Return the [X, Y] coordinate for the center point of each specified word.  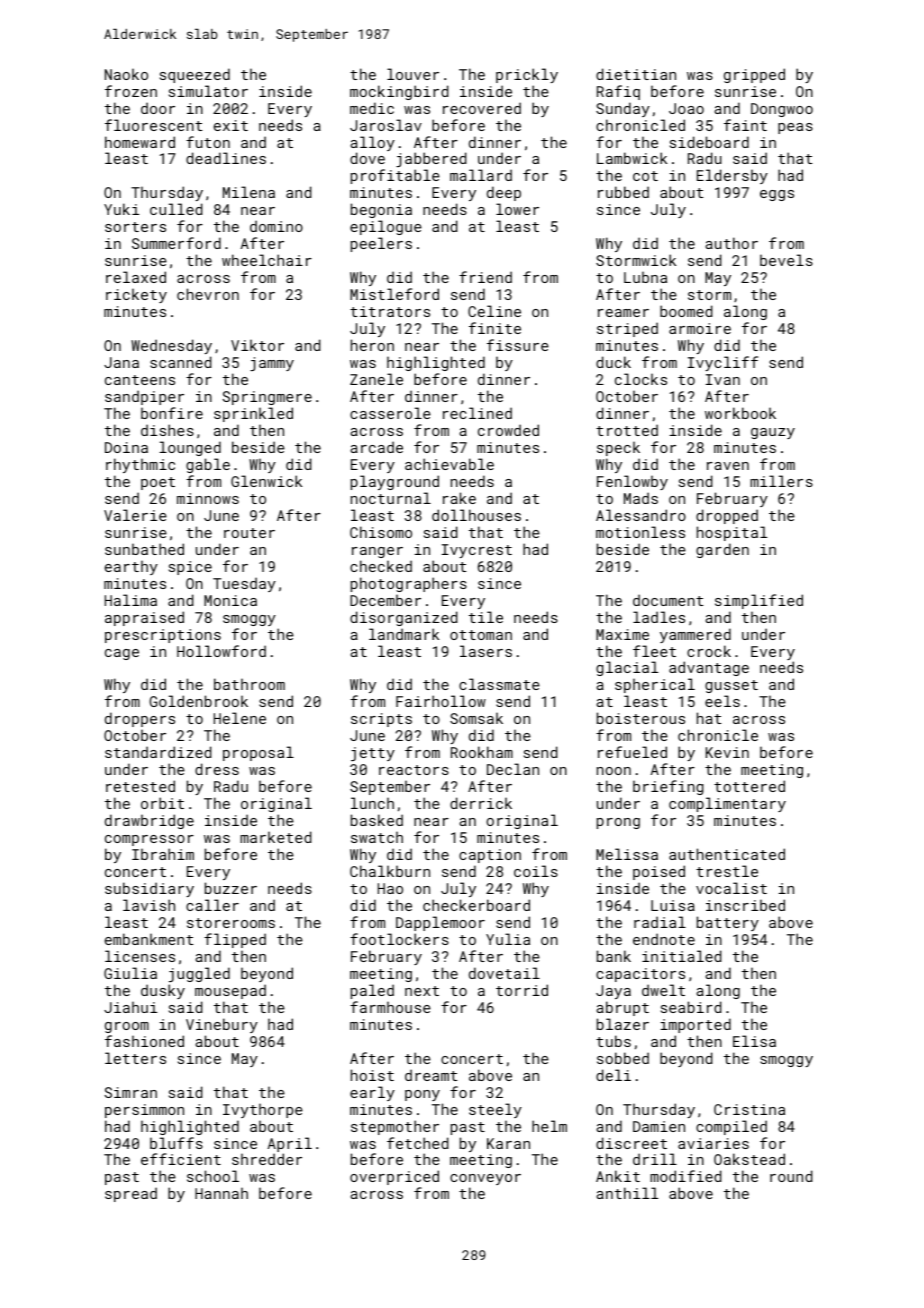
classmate [499, 684]
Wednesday [171, 346]
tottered [749, 786]
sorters [135, 227]
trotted [627, 430]
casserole [390, 413]
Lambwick [632, 158]
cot [645, 176]
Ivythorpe [263, 1110]
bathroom [249, 684]
